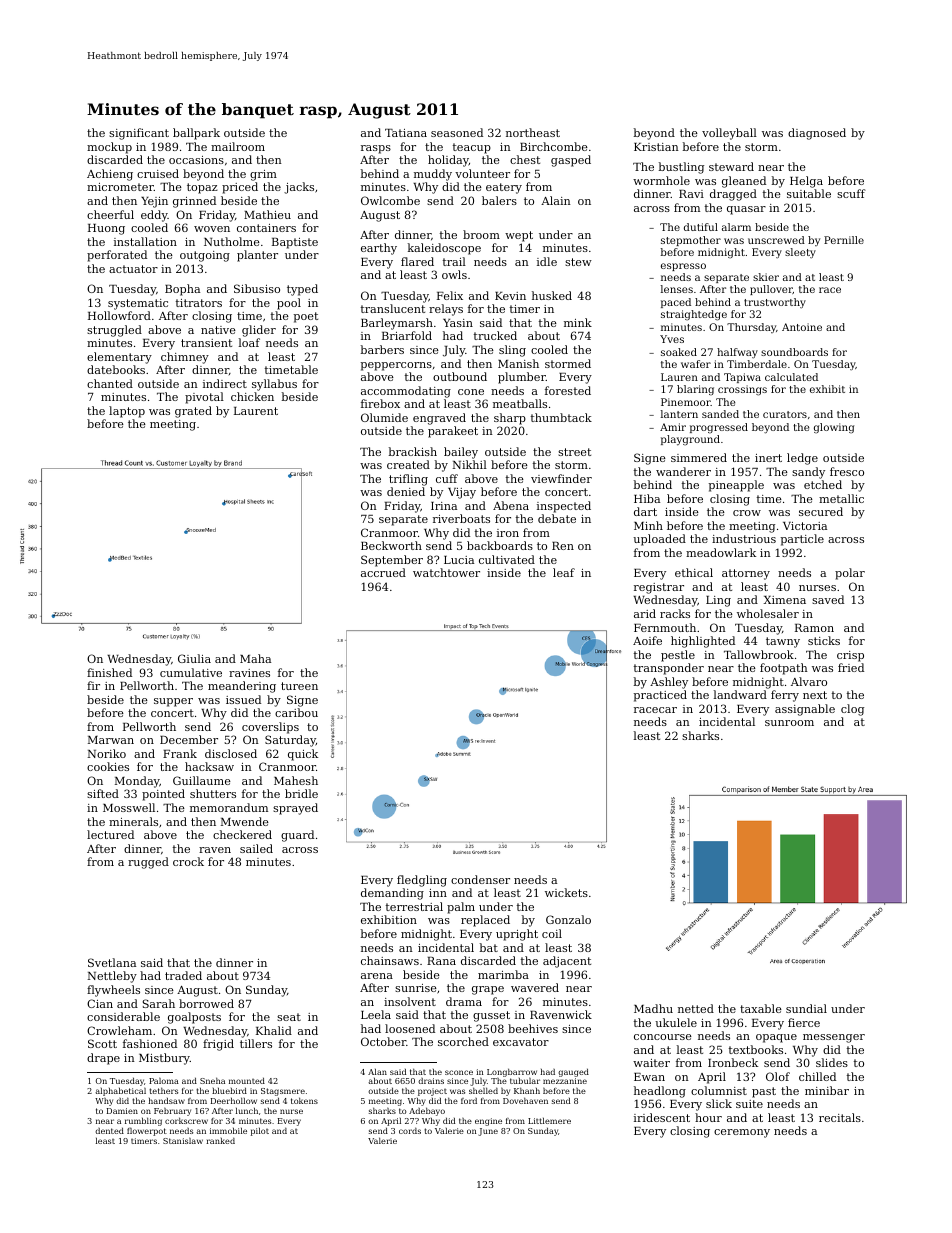 Image resolution: width=952 pixels, height=1233 pixels. What do you see at coordinates (446, 572) in the screenshot?
I see `watchtower` at bounding box center [446, 572].
